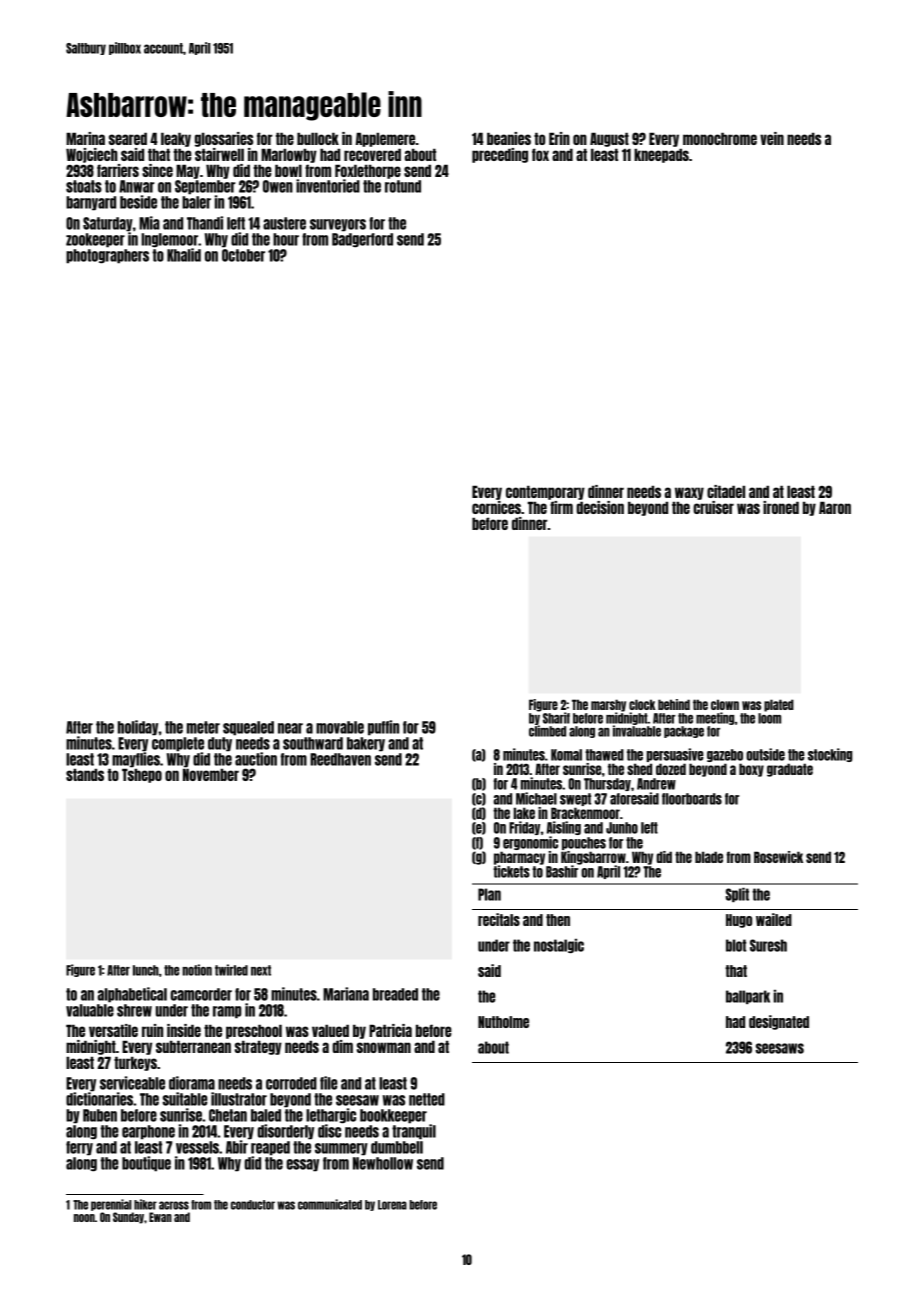 The width and height of the screenshot is (924, 1308). Describe the element at coordinates (778, 857) in the screenshot. I see `Rosewick` at that location.
